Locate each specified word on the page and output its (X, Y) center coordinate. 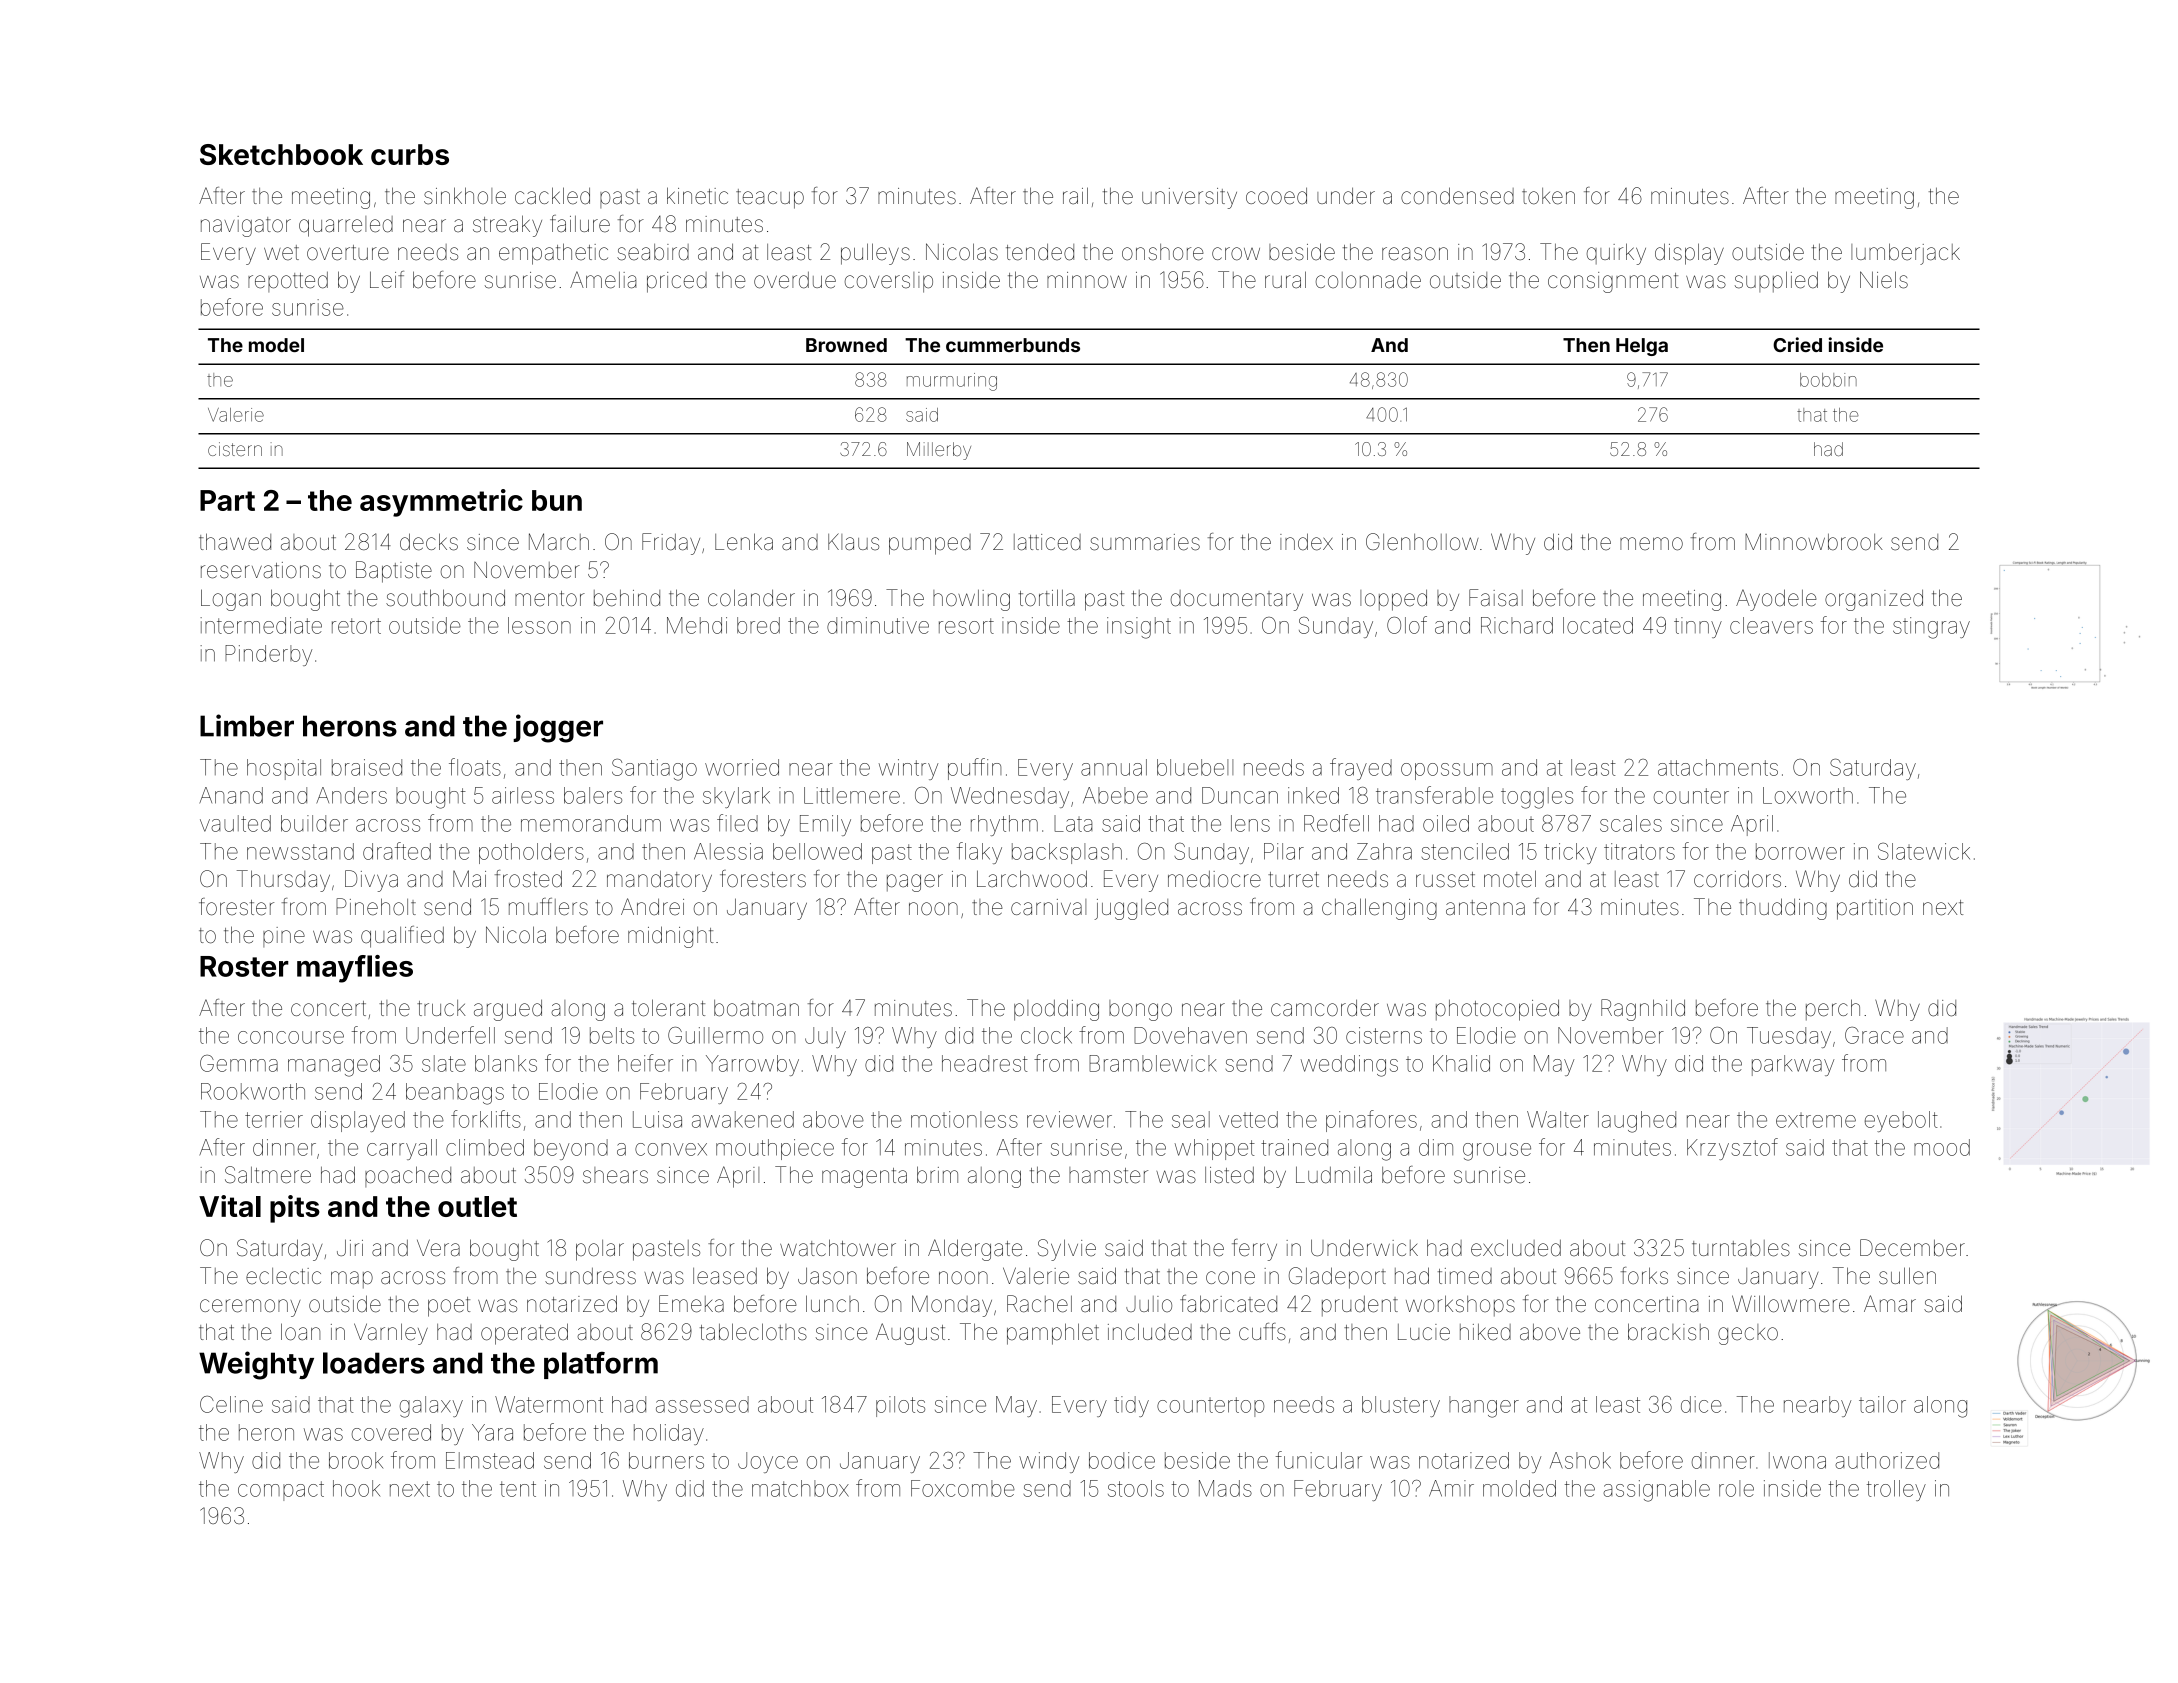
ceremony (250, 1308)
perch (1833, 1009)
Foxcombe (963, 1488)
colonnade (1368, 280)
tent (518, 1489)
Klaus (853, 542)
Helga (1642, 347)
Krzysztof (1732, 1149)
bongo (1140, 1010)
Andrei (652, 907)
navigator (246, 226)
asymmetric (441, 503)
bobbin (1828, 380)
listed (1229, 1175)
